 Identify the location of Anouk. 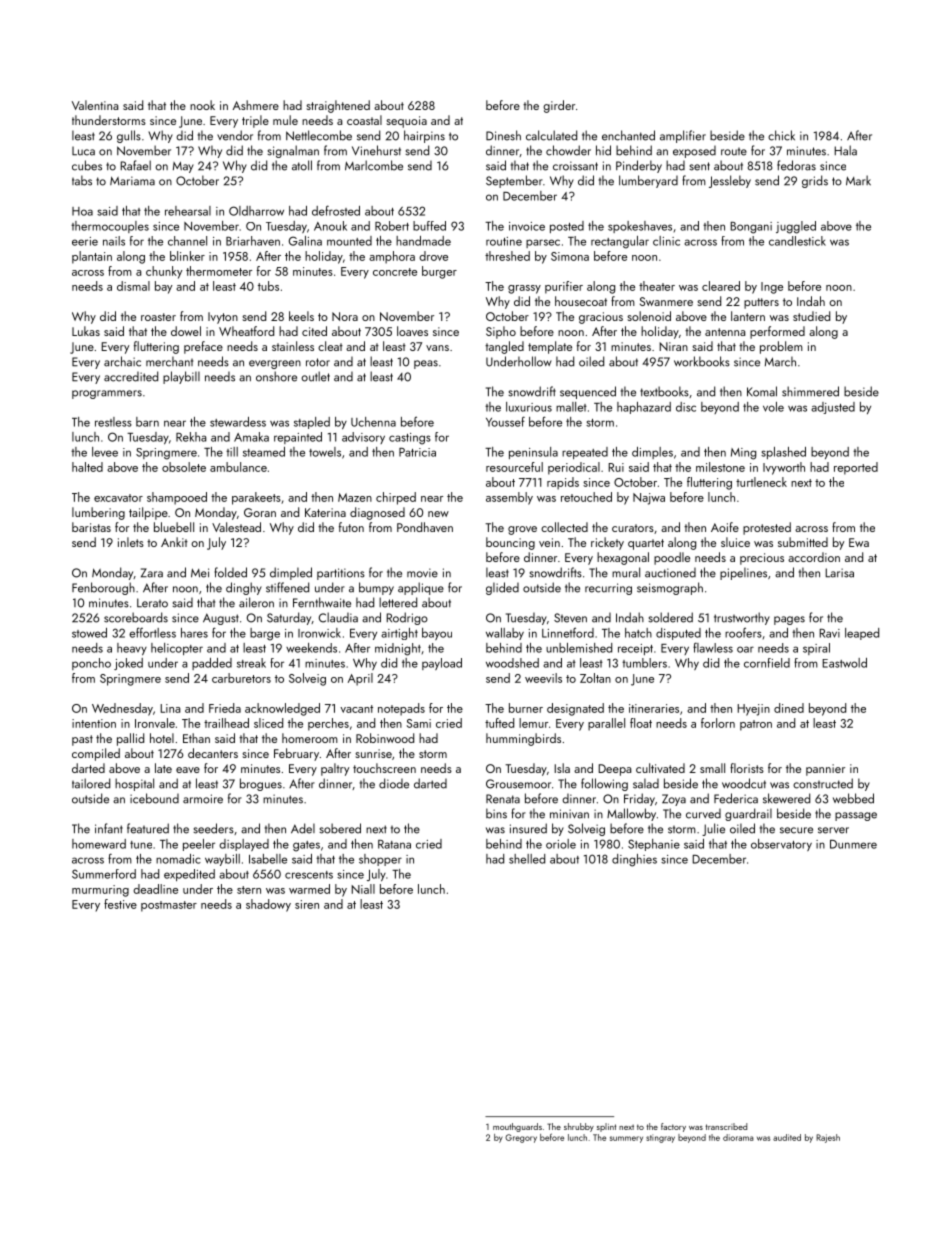
(330, 226).
